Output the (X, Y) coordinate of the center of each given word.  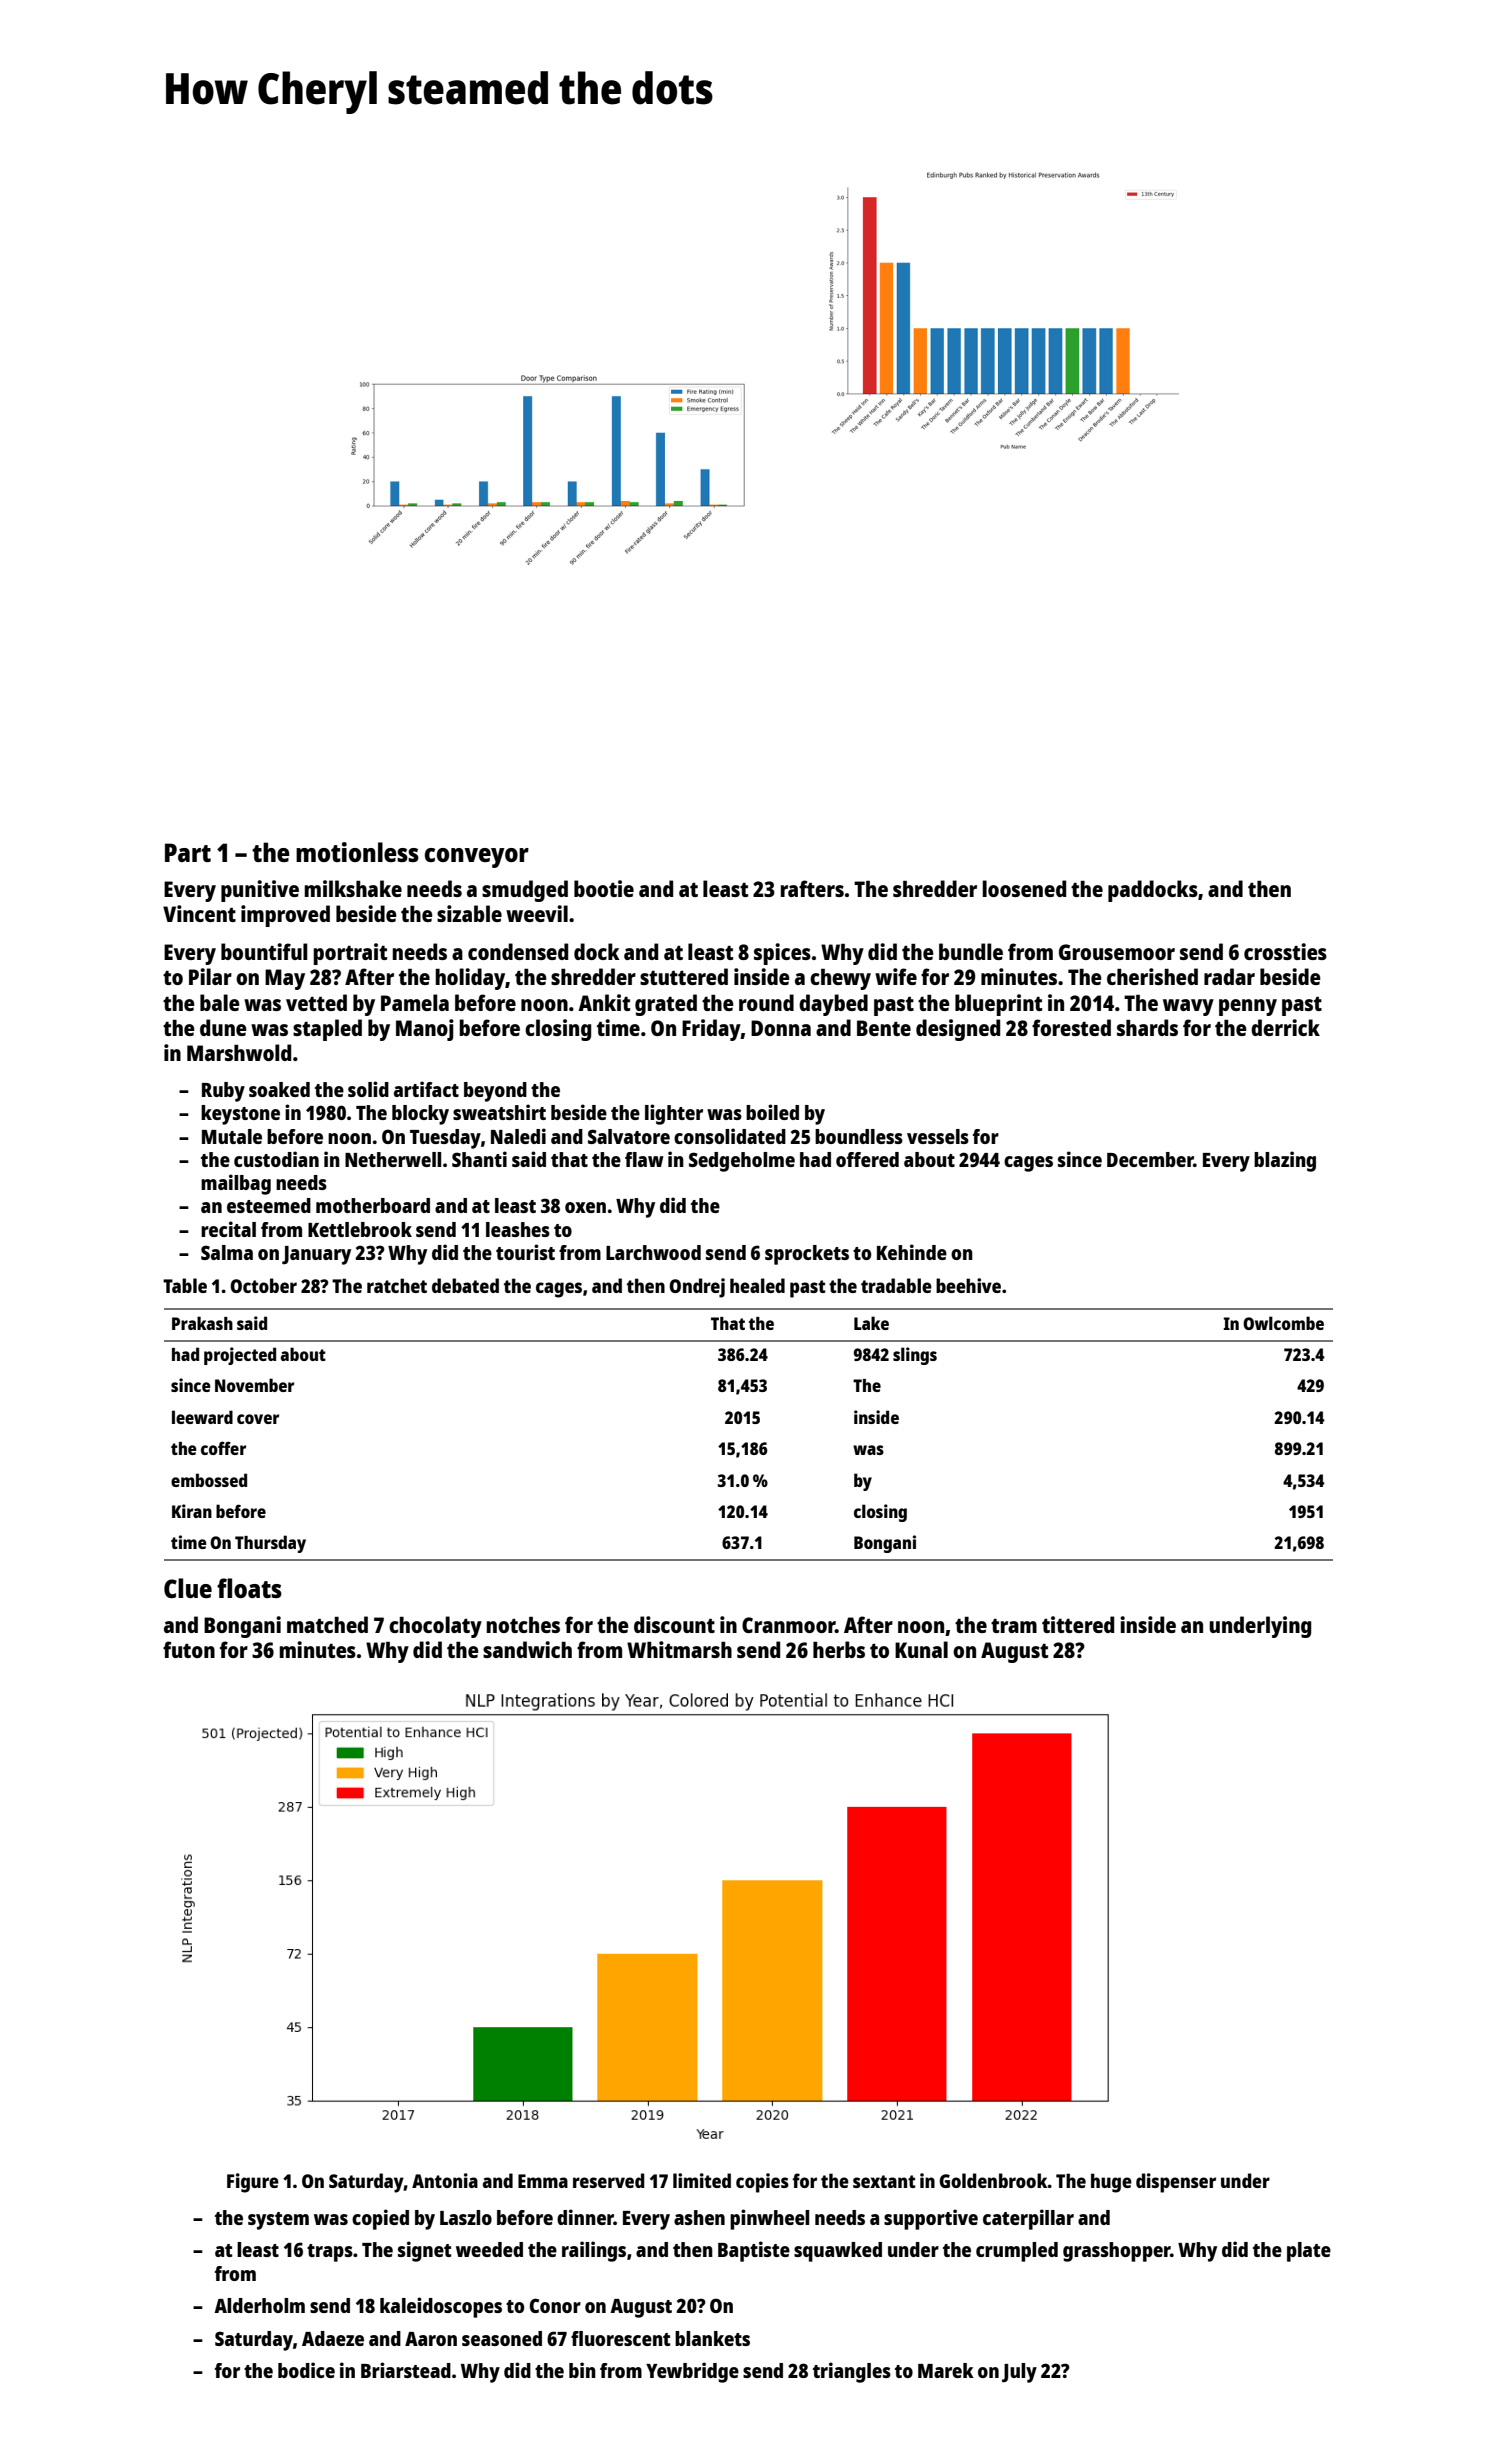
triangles (852, 2372)
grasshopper (1117, 2252)
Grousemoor (1117, 952)
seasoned (502, 2338)
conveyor (477, 858)
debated (465, 1285)
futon (189, 1649)
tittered (1078, 1624)
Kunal (921, 1649)
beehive (968, 1285)
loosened (1024, 888)
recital (228, 1229)
